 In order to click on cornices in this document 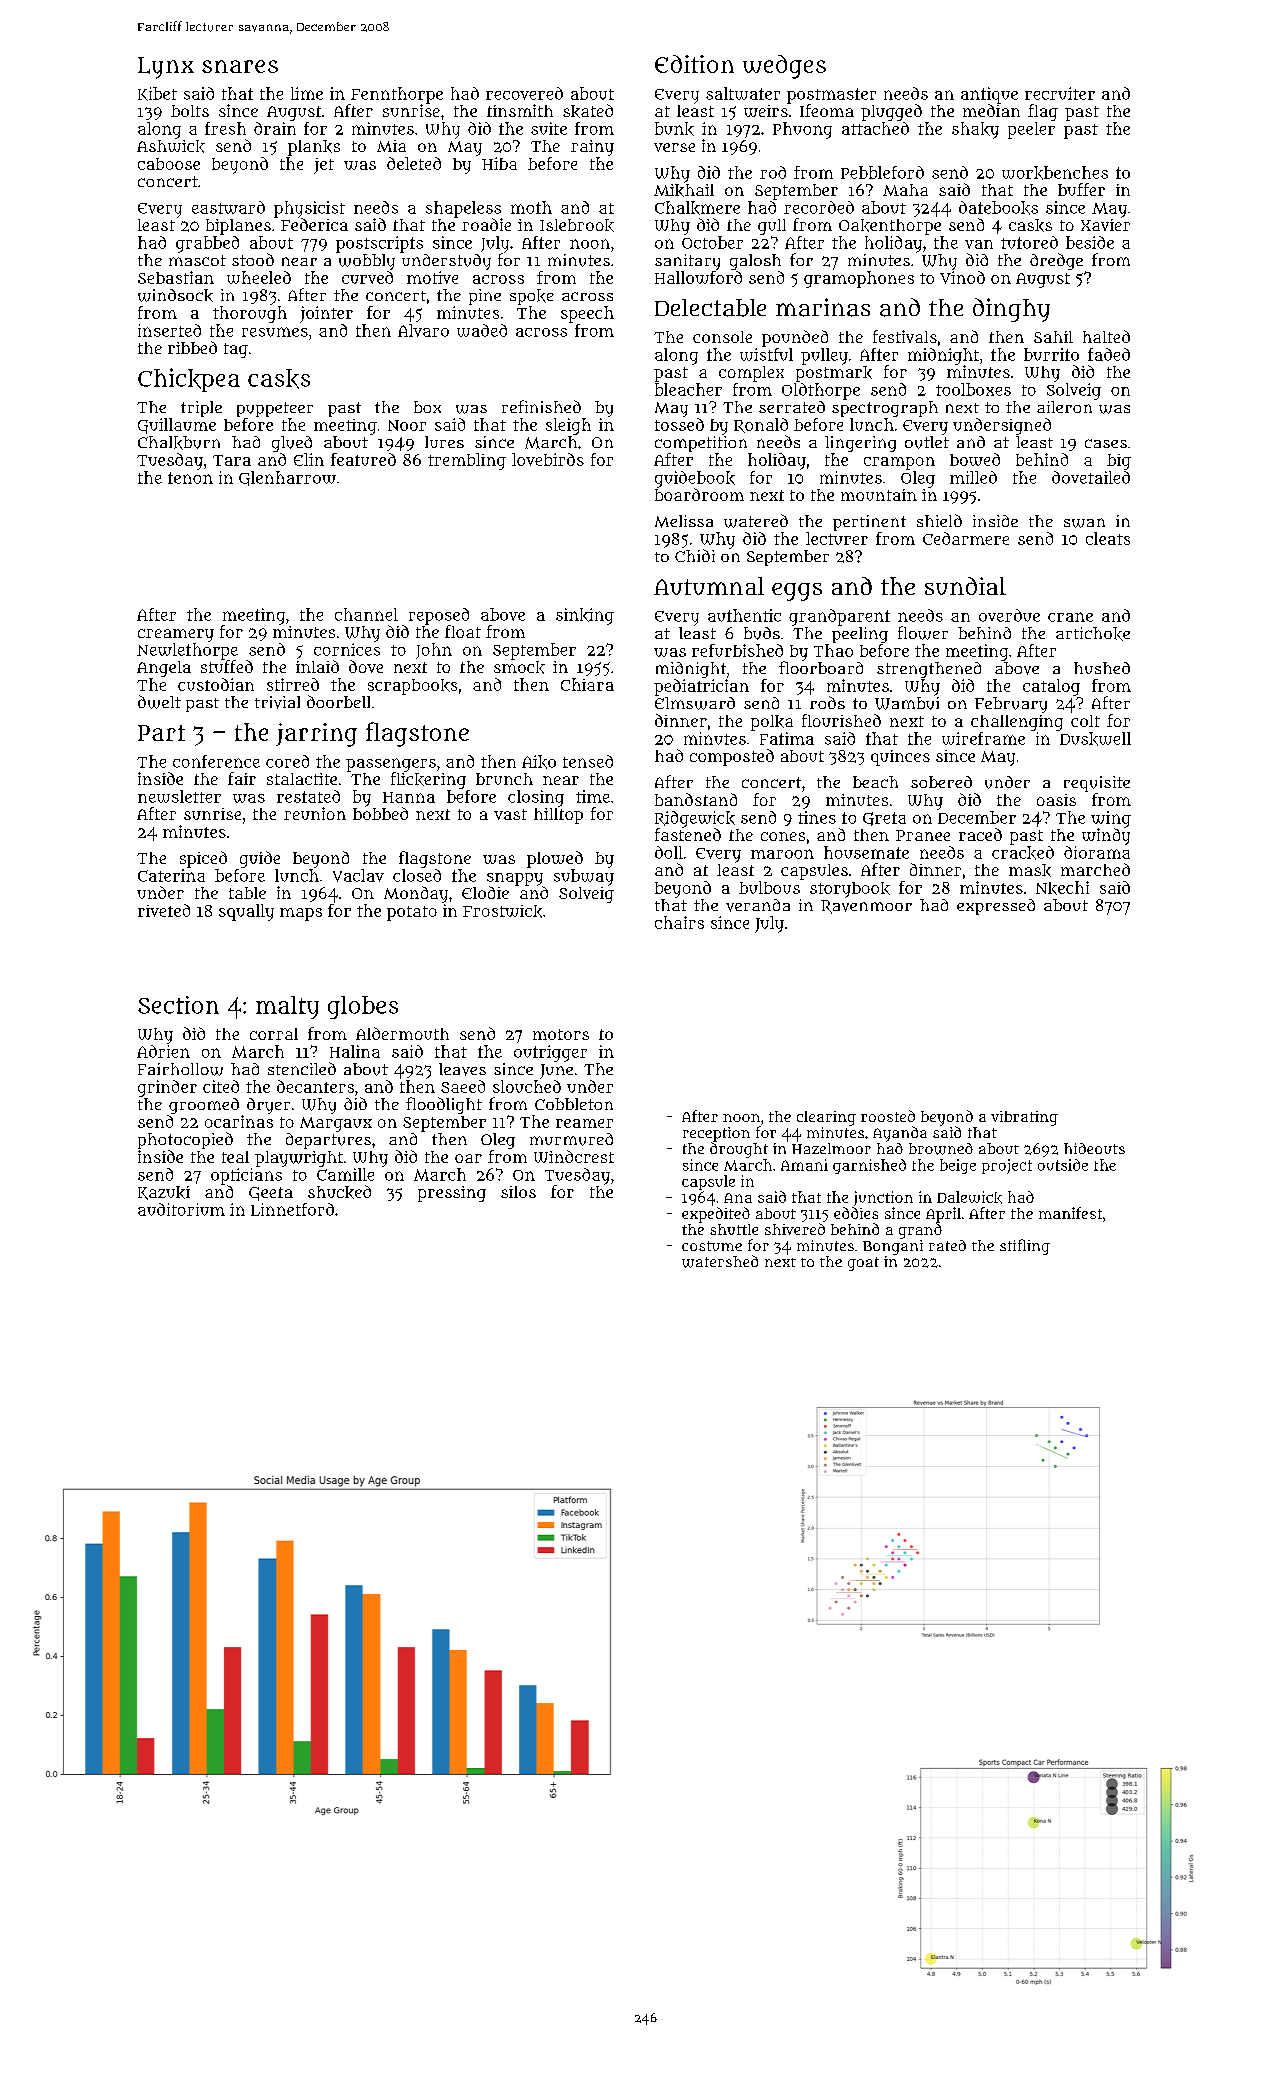, I will do `click(347, 649)`.
